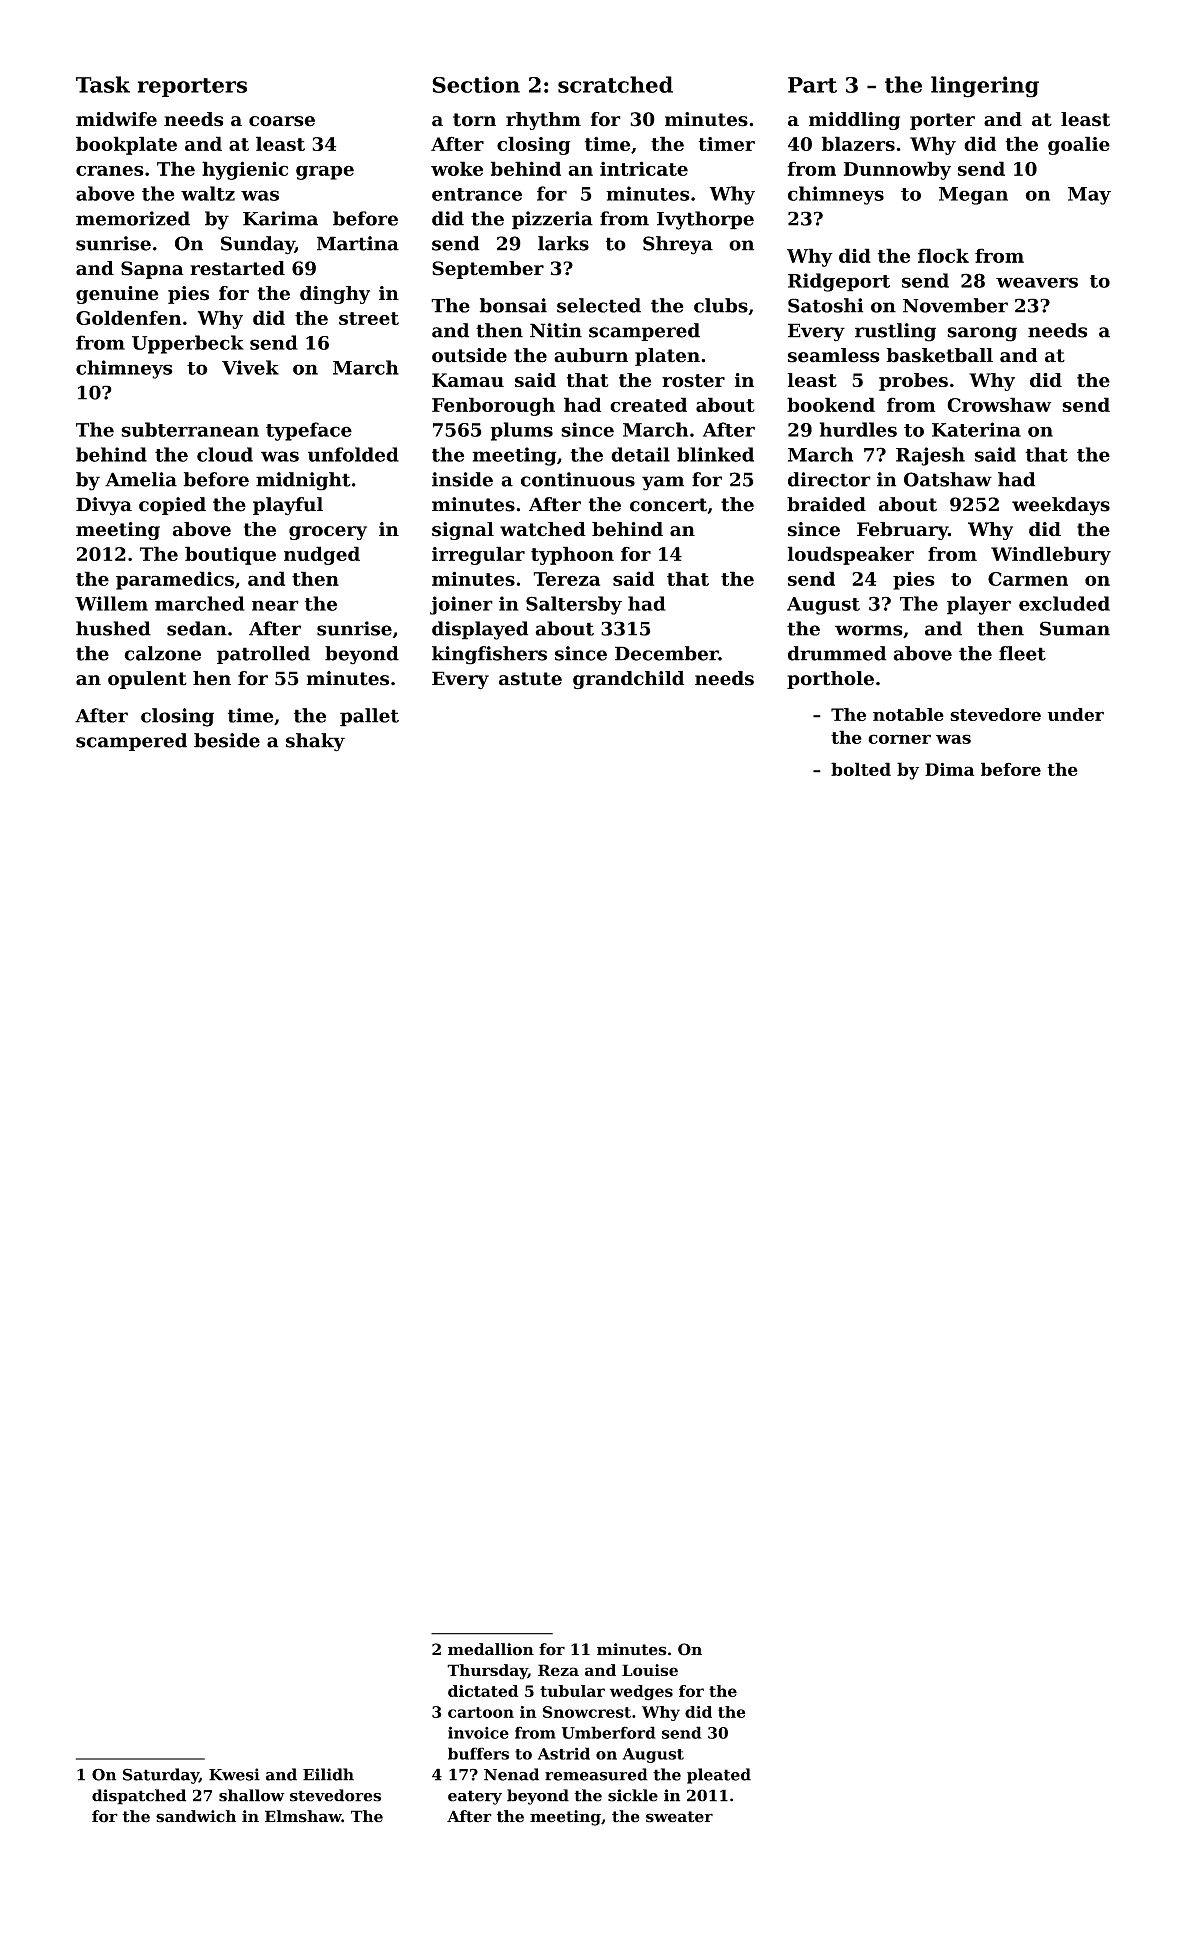  I want to click on shaky, so click(315, 742).
